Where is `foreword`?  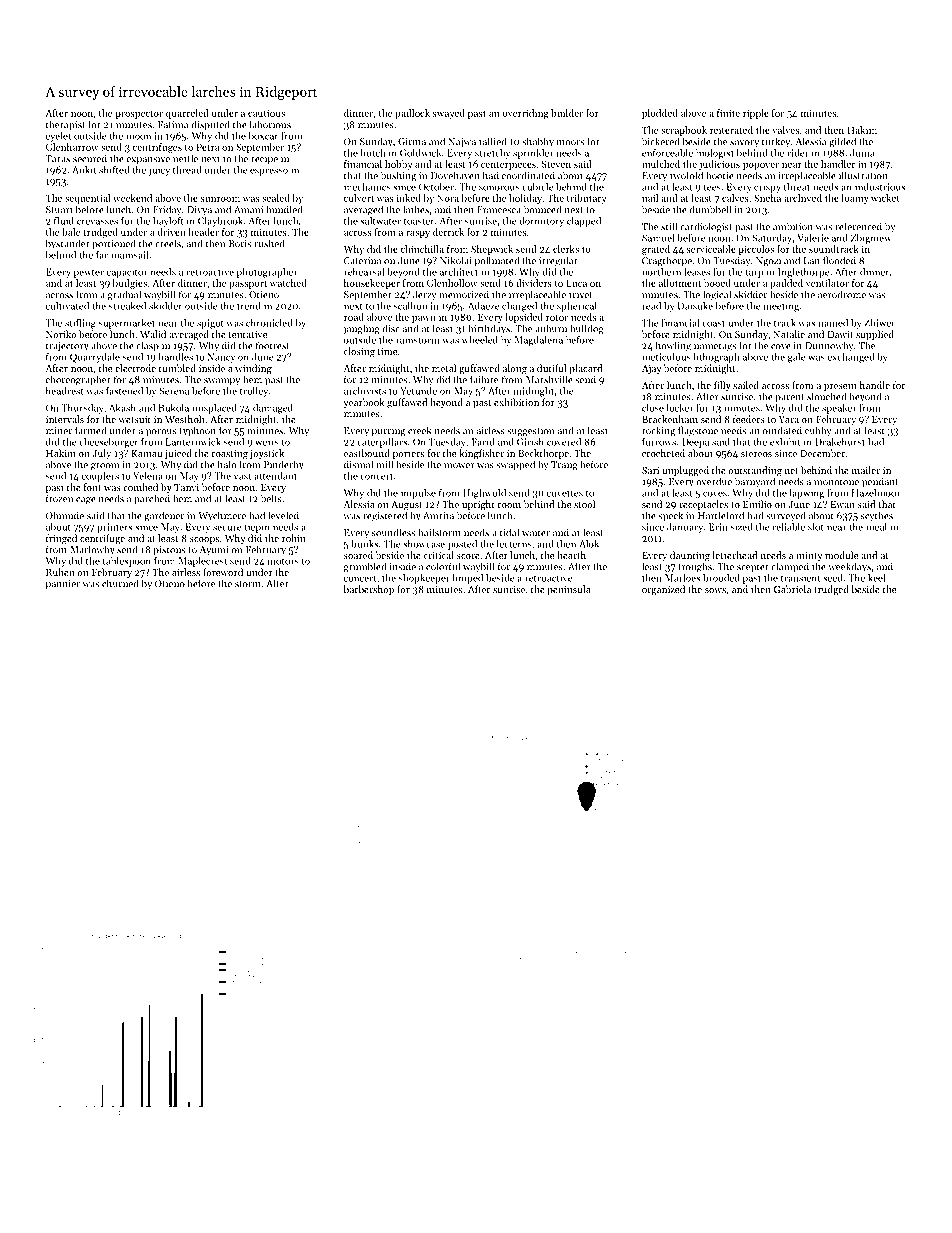 foreword is located at coordinates (223, 572).
